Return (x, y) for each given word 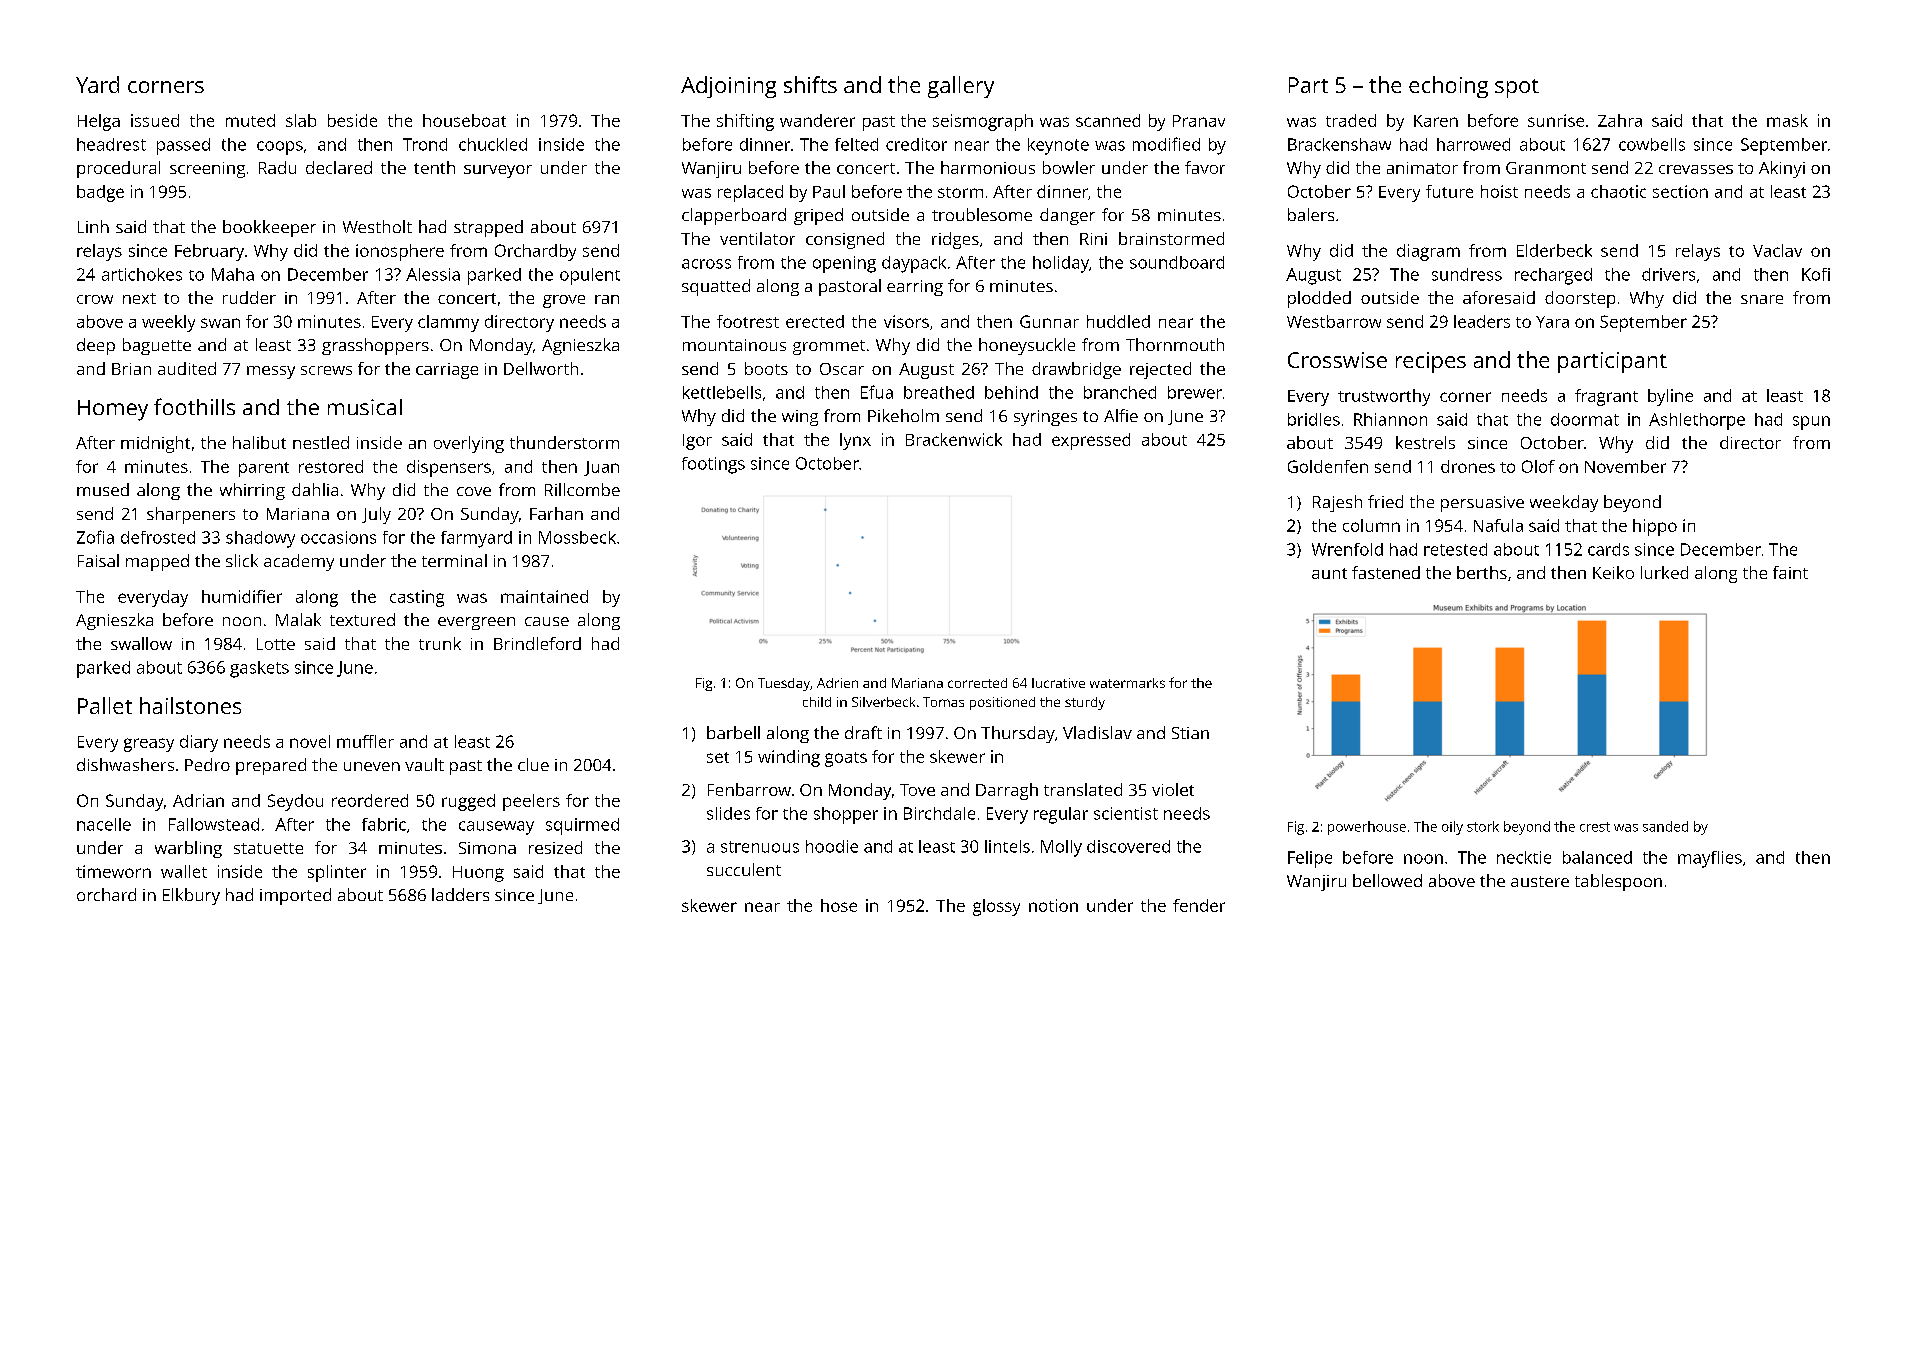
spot (1517, 88)
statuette (268, 848)
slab (301, 120)
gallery (961, 87)
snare (1762, 299)
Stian (1190, 733)
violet (1173, 789)
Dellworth (541, 368)
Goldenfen (1328, 466)
